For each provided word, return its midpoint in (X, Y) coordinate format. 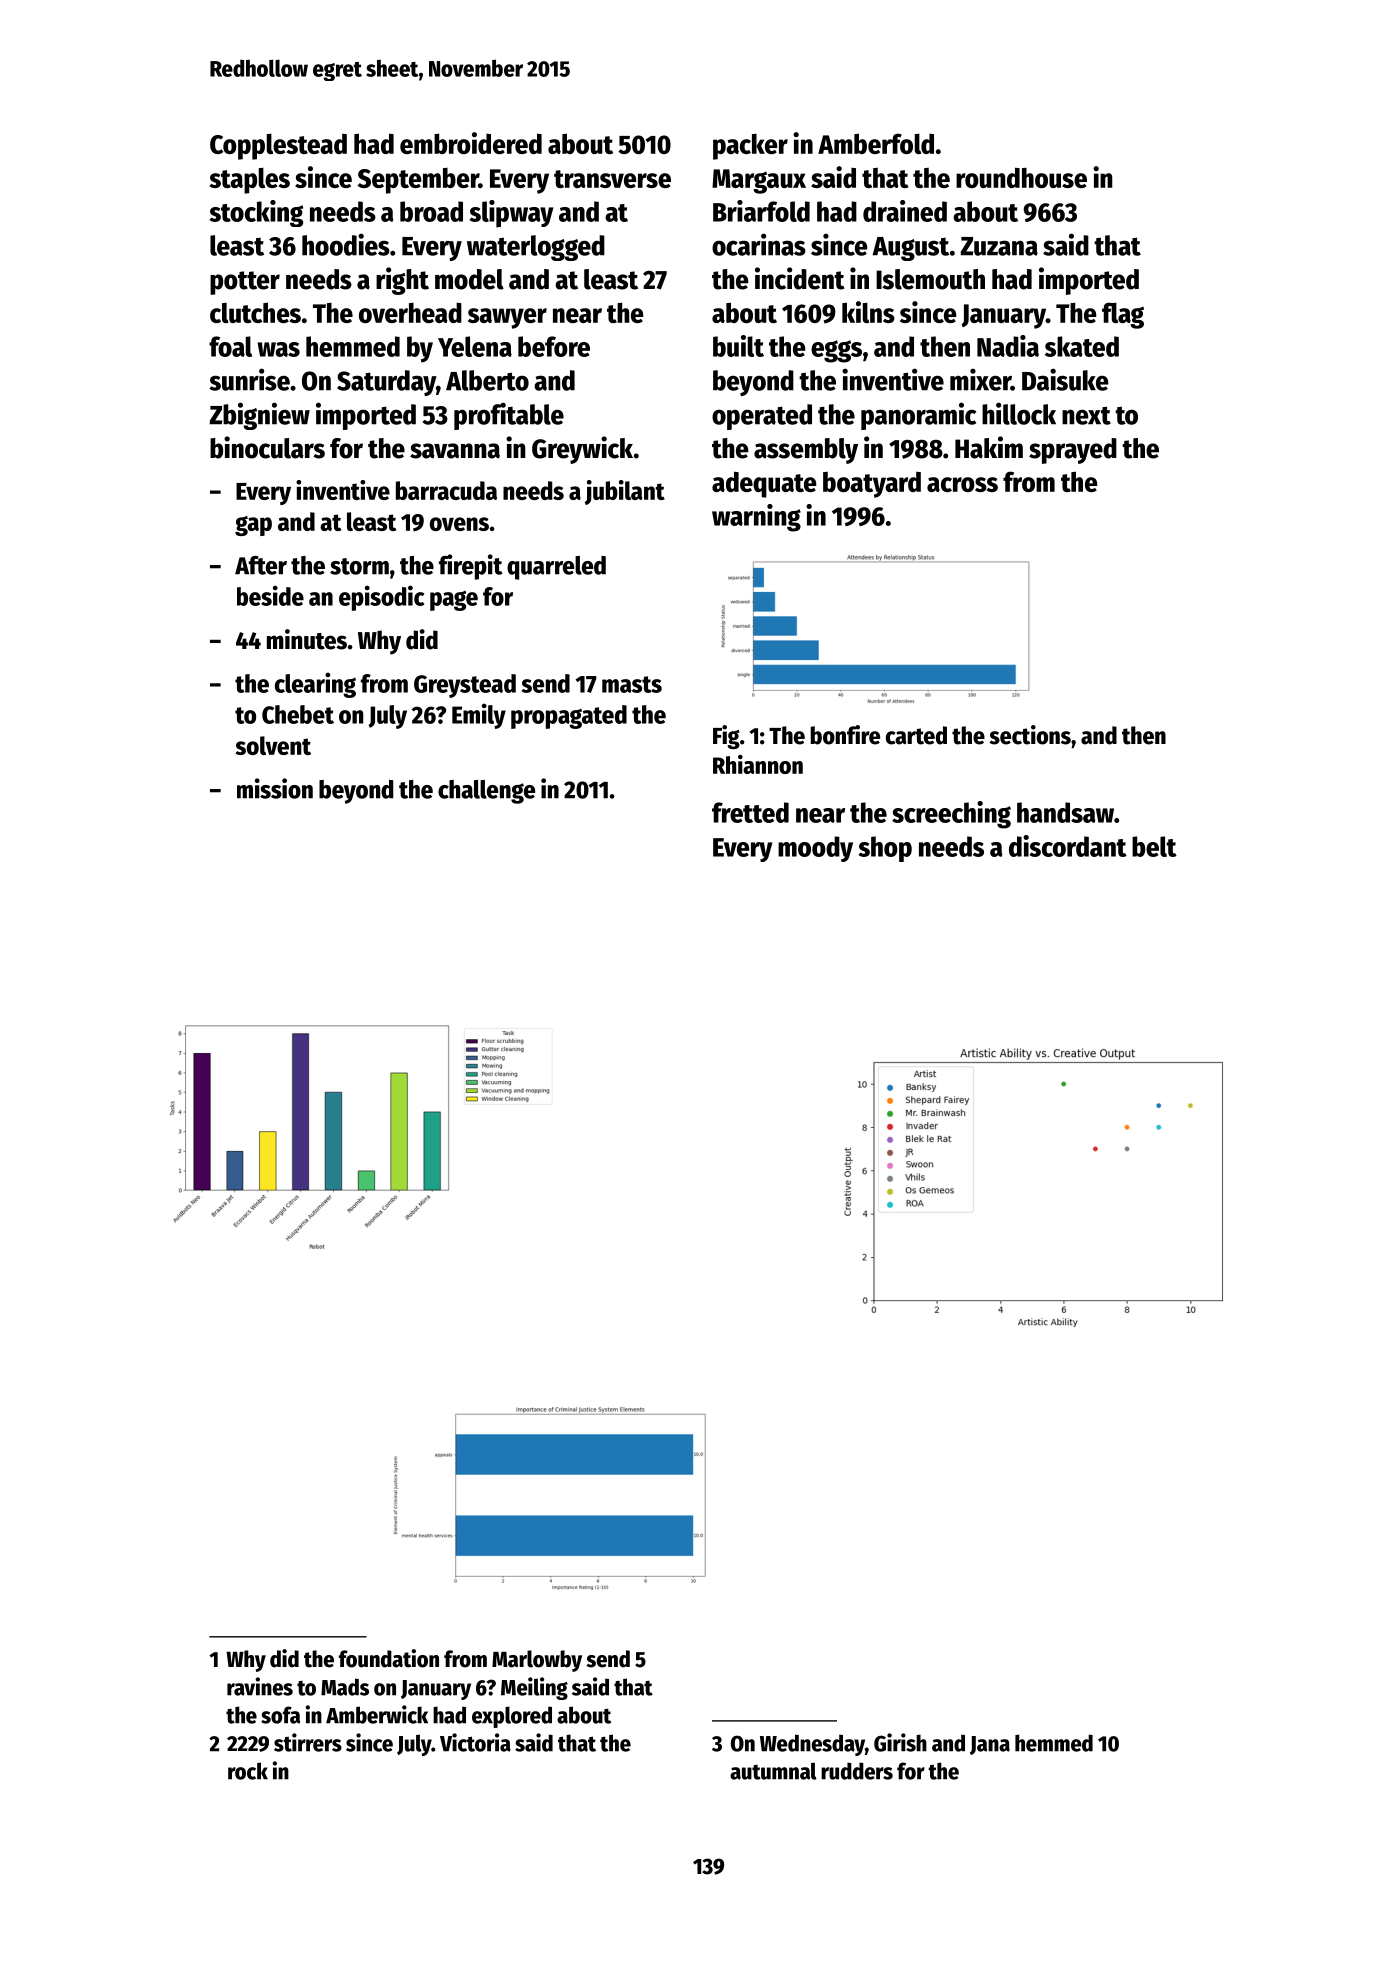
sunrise (249, 379)
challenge (486, 792)
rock (248, 1771)
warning (756, 518)
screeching (951, 815)
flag (1123, 315)
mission (275, 788)
